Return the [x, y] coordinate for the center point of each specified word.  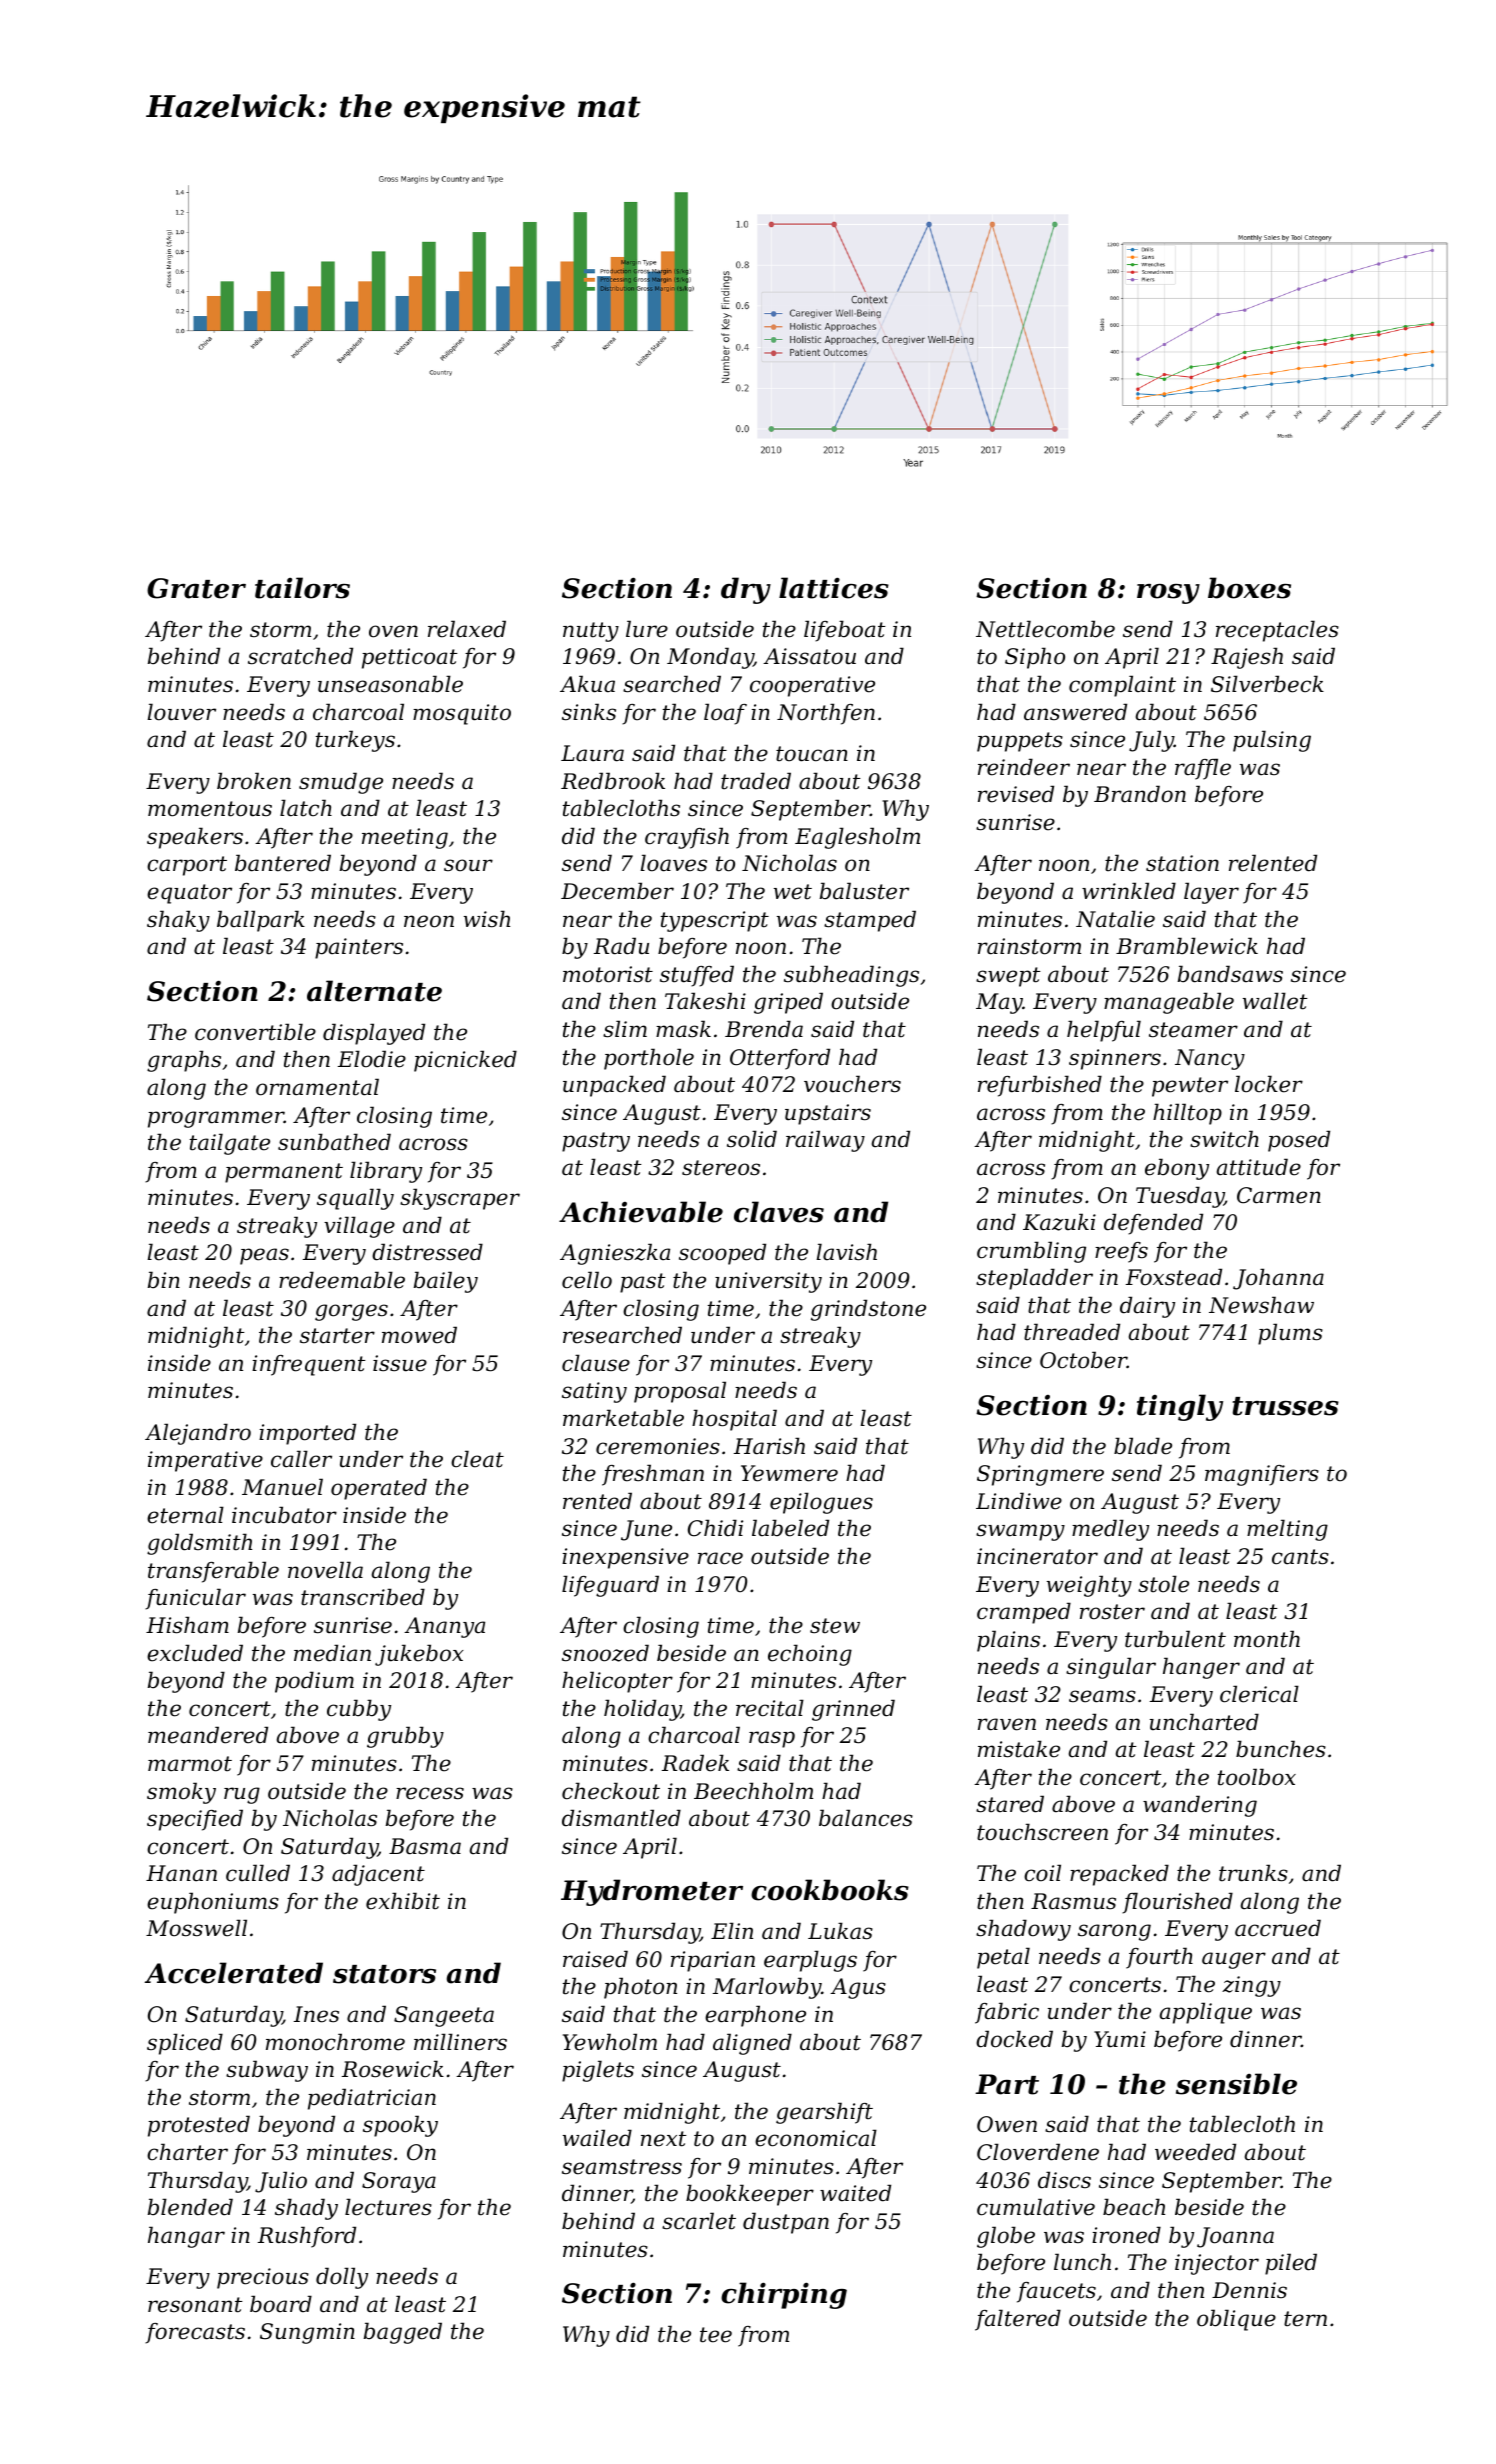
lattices [834, 588]
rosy [1168, 594]
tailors [302, 588]
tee [716, 2335]
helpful [1104, 1031]
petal [1003, 1958]
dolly [342, 2278]
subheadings [851, 976]
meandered [208, 1735]
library [386, 1172]
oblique [1236, 2320]
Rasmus [1073, 1901]
